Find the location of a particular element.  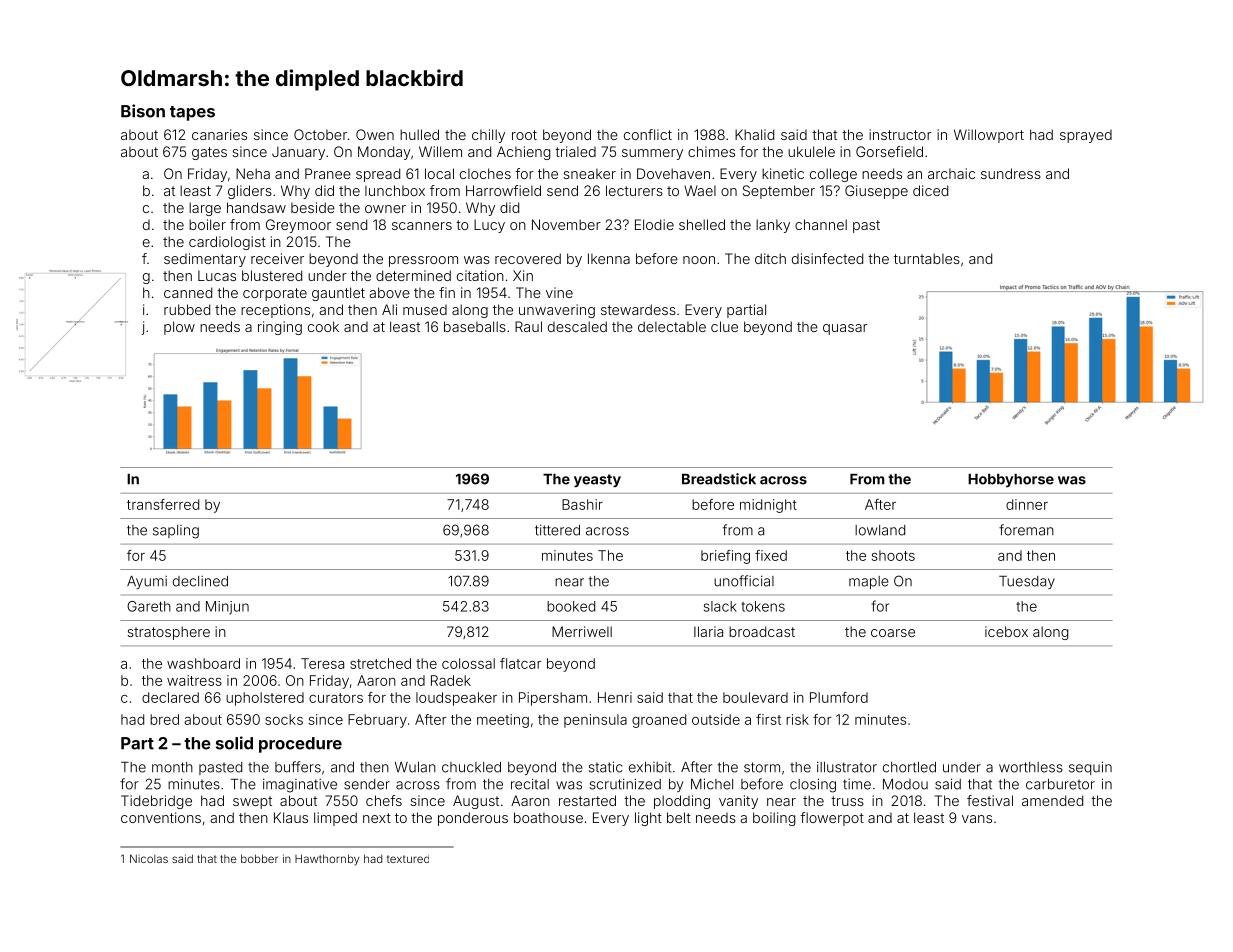

vans is located at coordinates (977, 819).
